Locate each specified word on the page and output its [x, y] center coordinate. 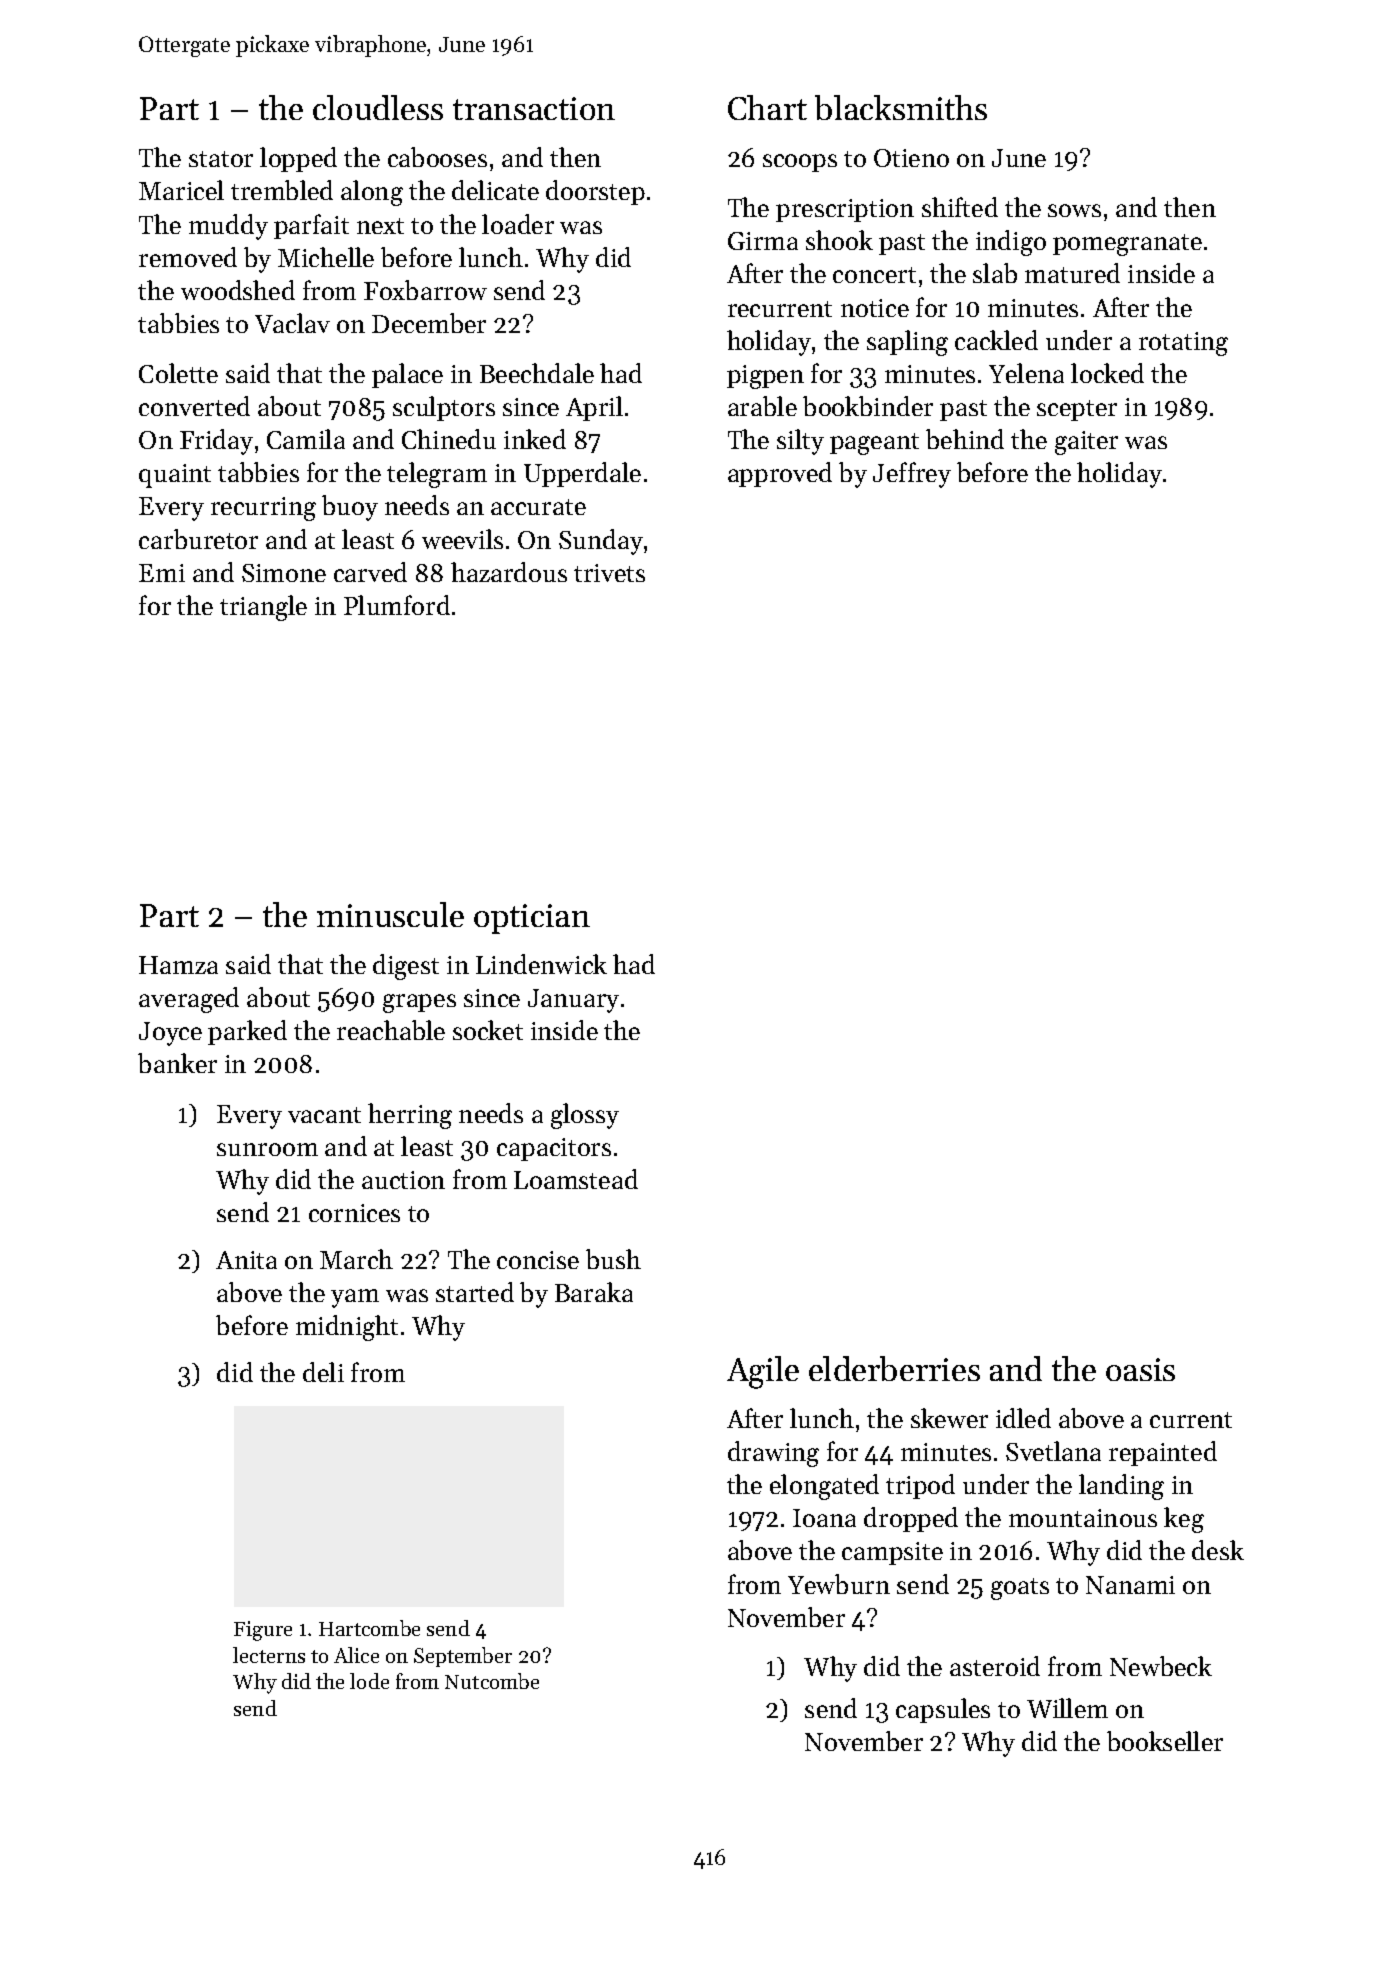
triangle [263, 608]
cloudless [378, 107]
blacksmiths [901, 107]
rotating [1183, 344]
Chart [767, 107]
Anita [246, 1260]
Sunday [601, 542]
